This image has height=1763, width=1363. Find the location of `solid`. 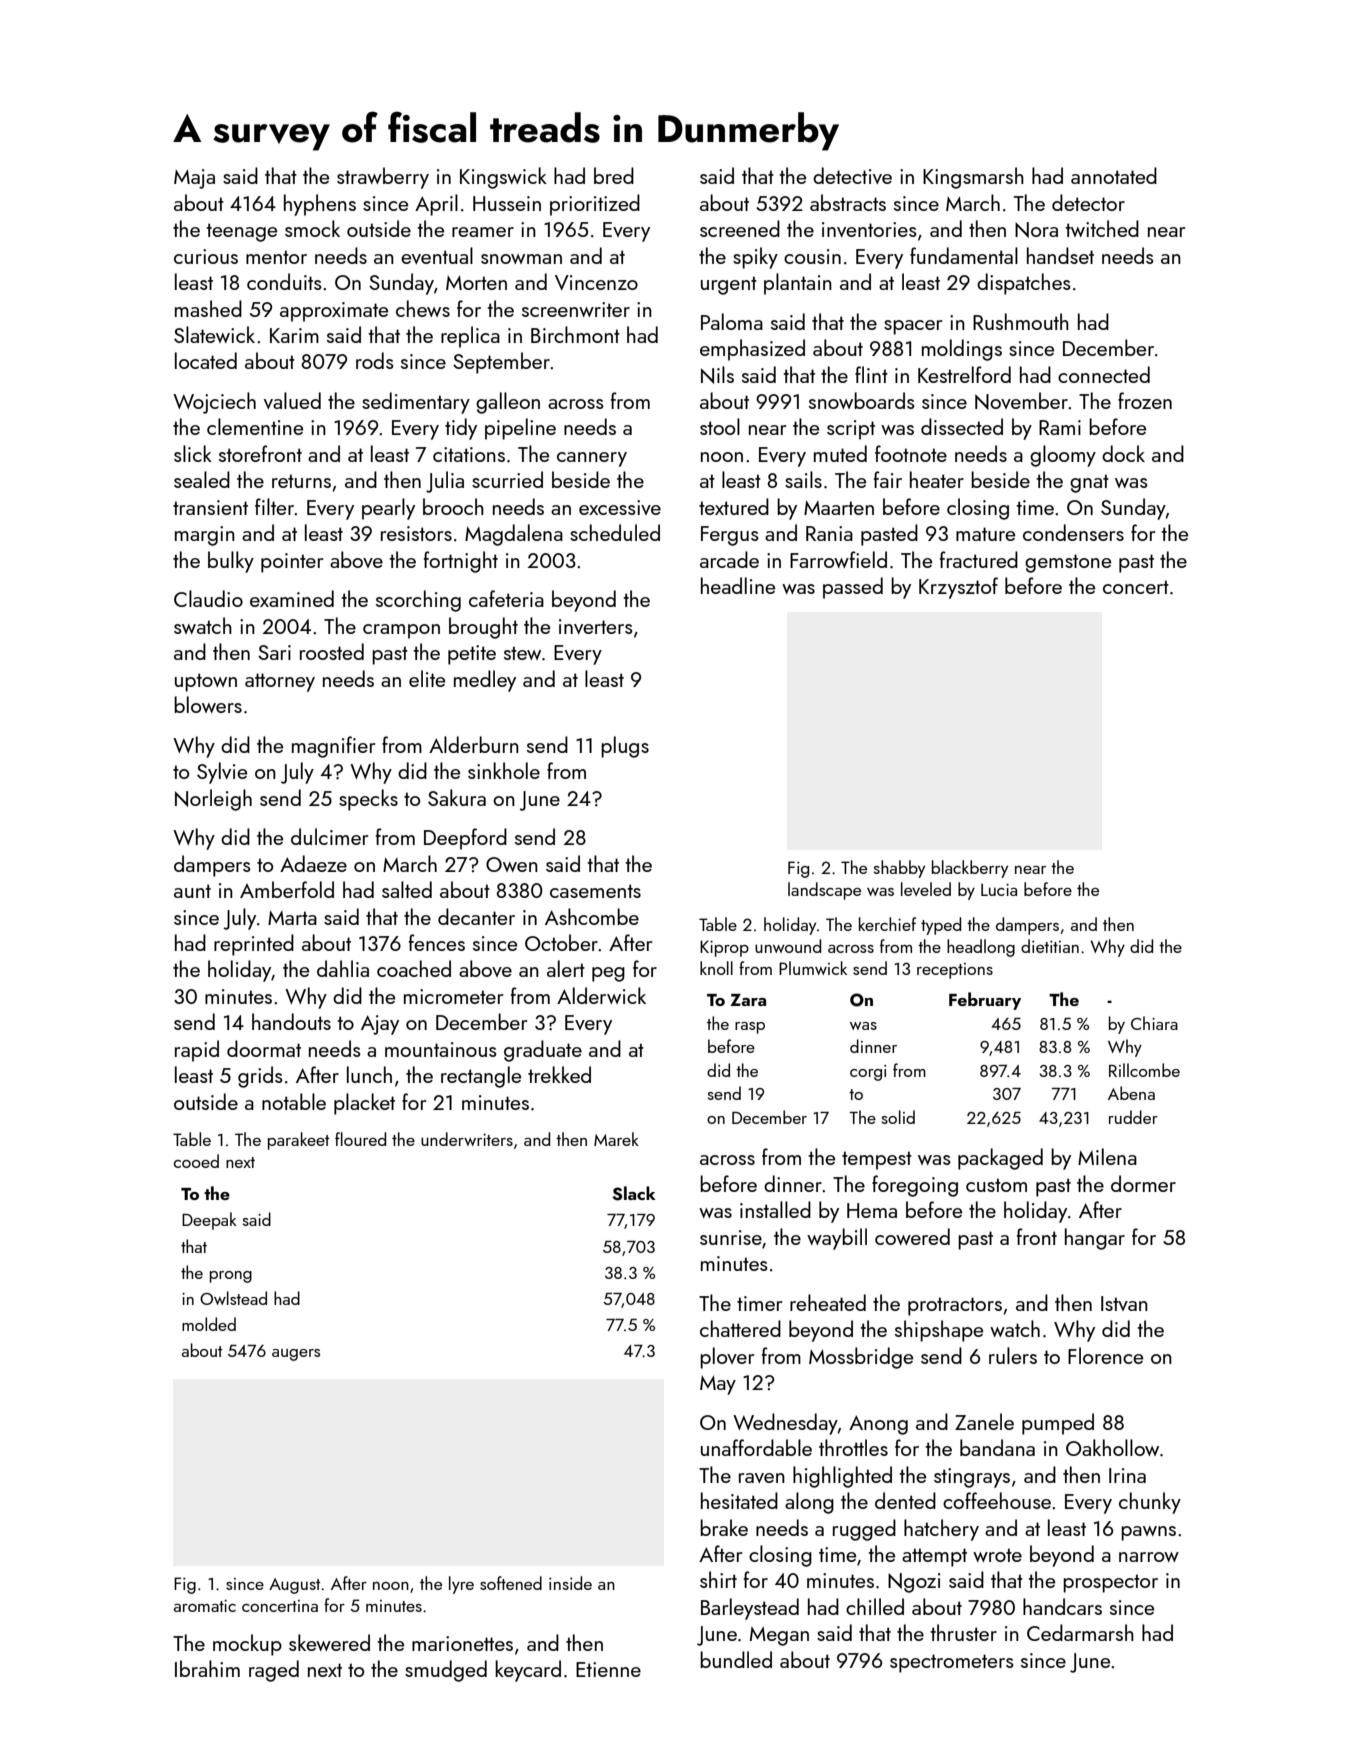

solid is located at coordinates (898, 1117).
